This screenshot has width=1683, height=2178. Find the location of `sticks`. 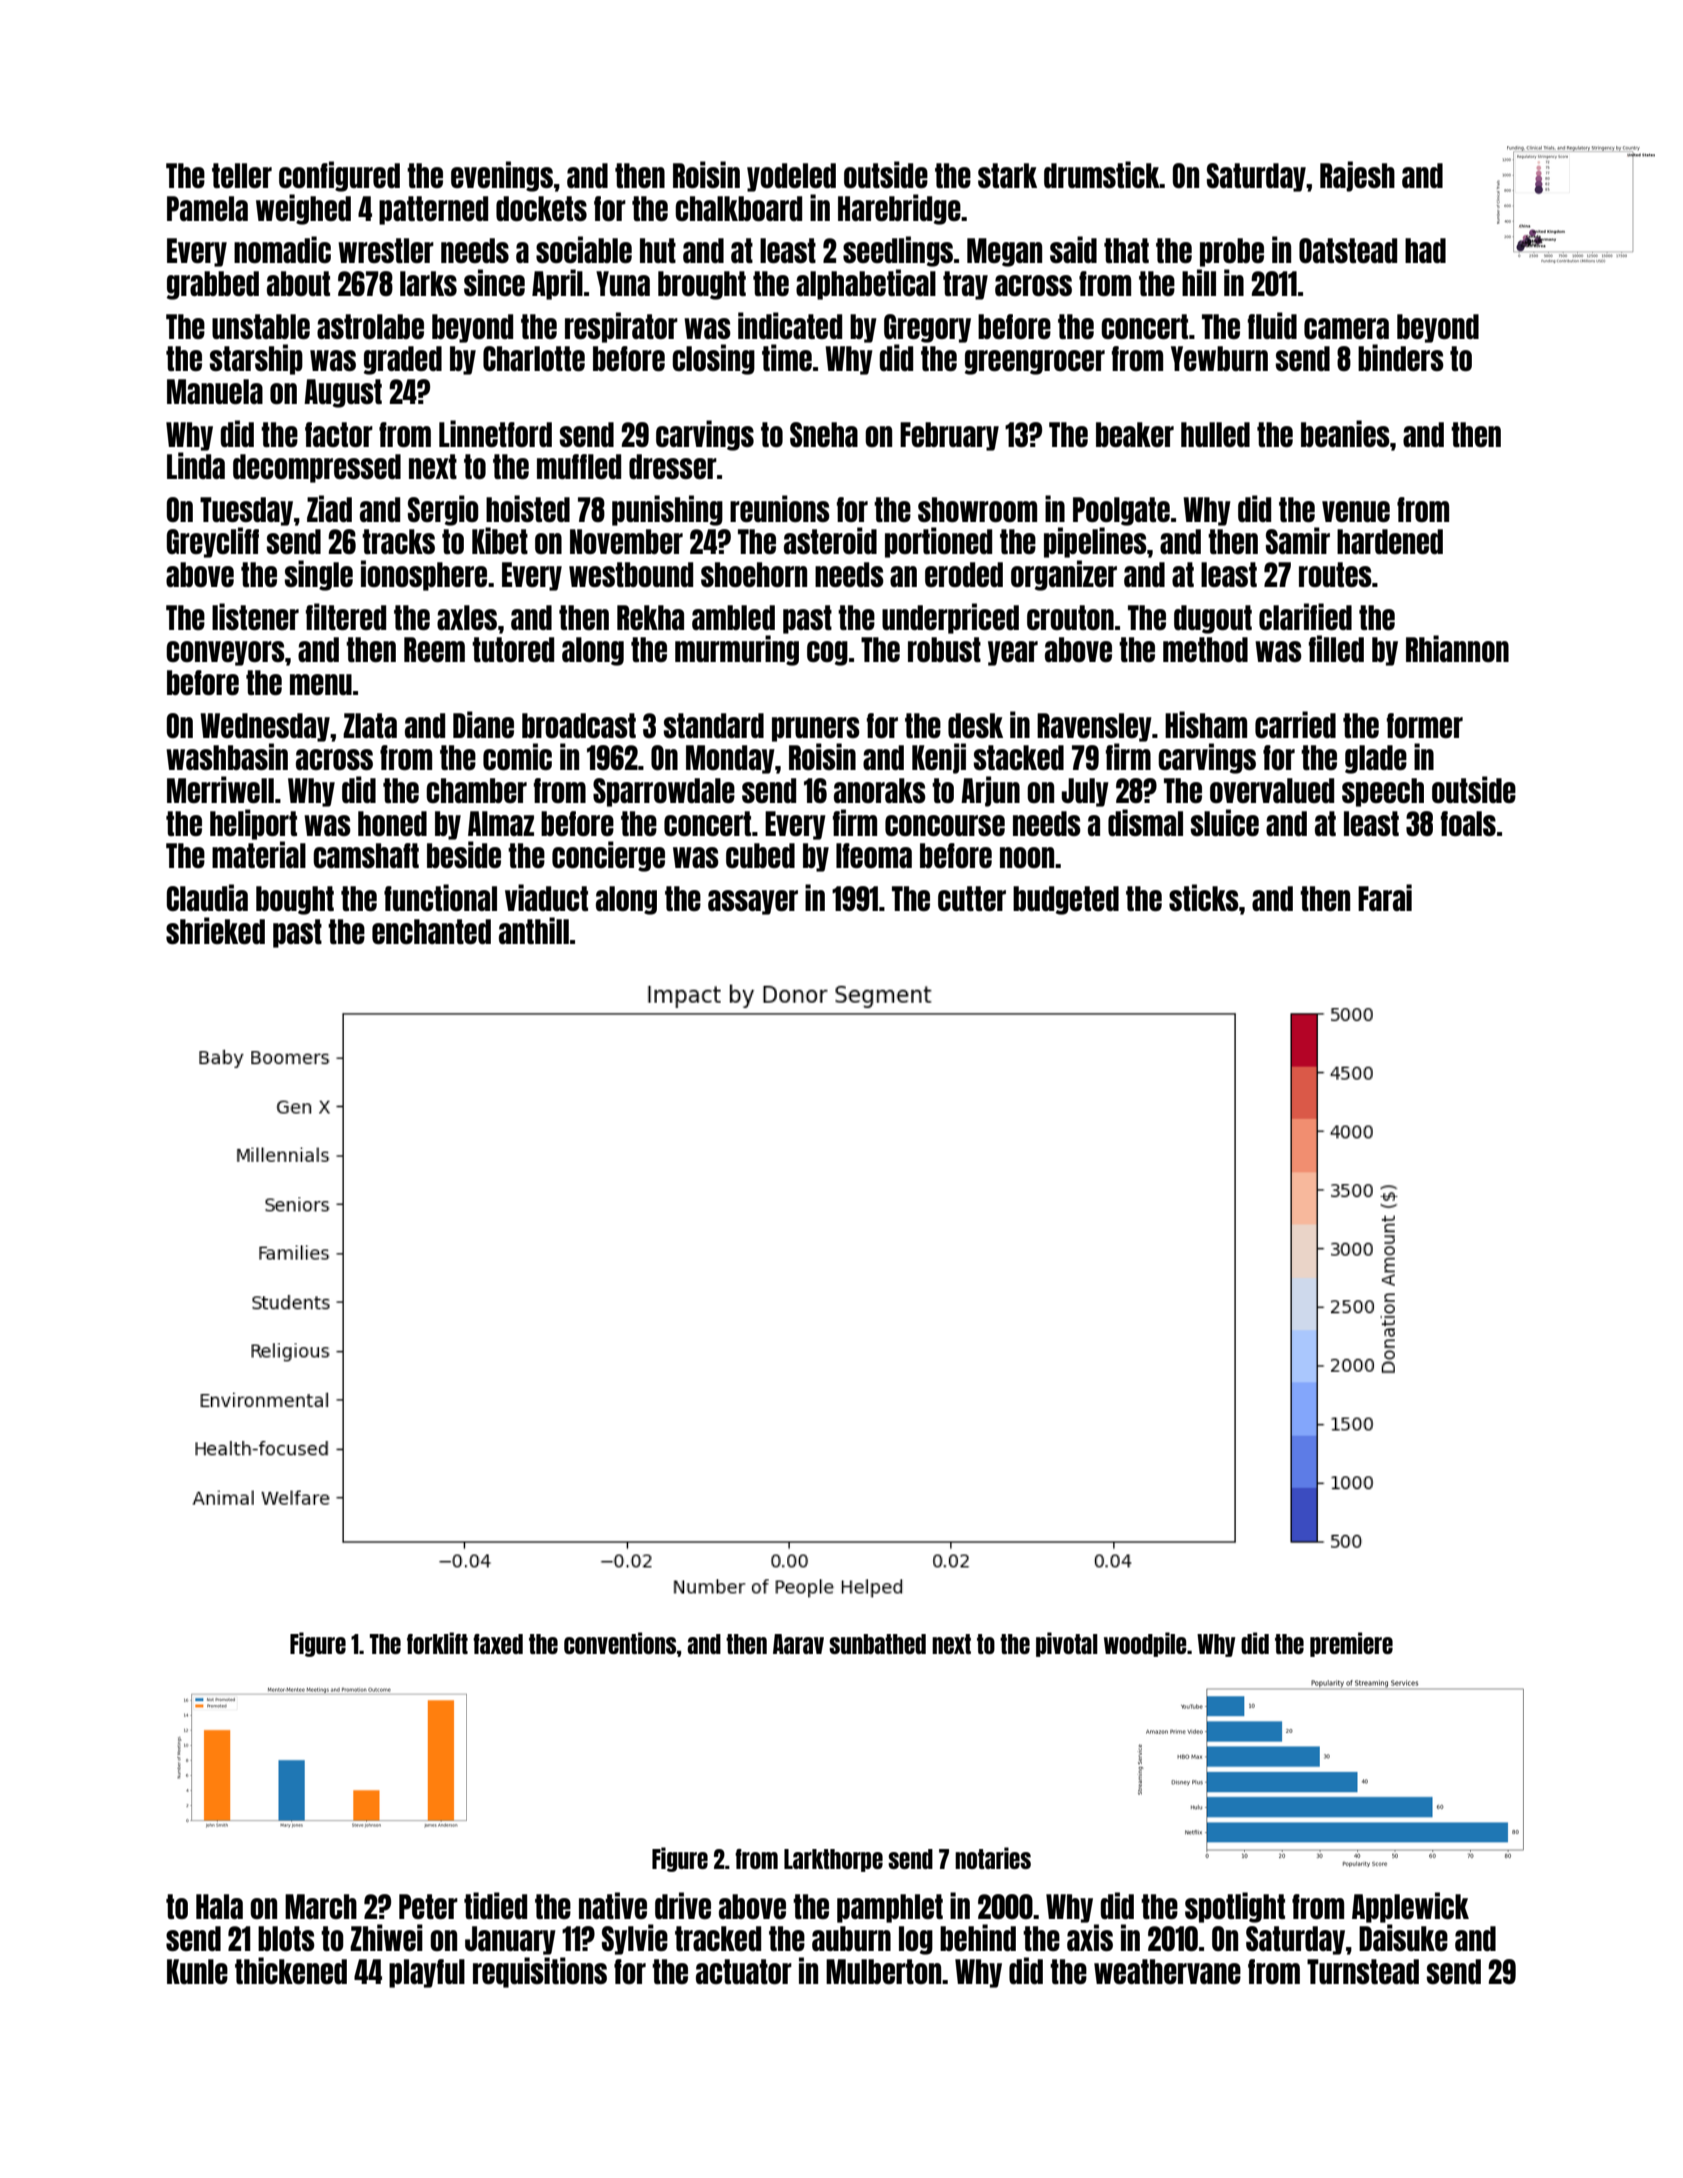

sticks is located at coordinates (1204, 897).
